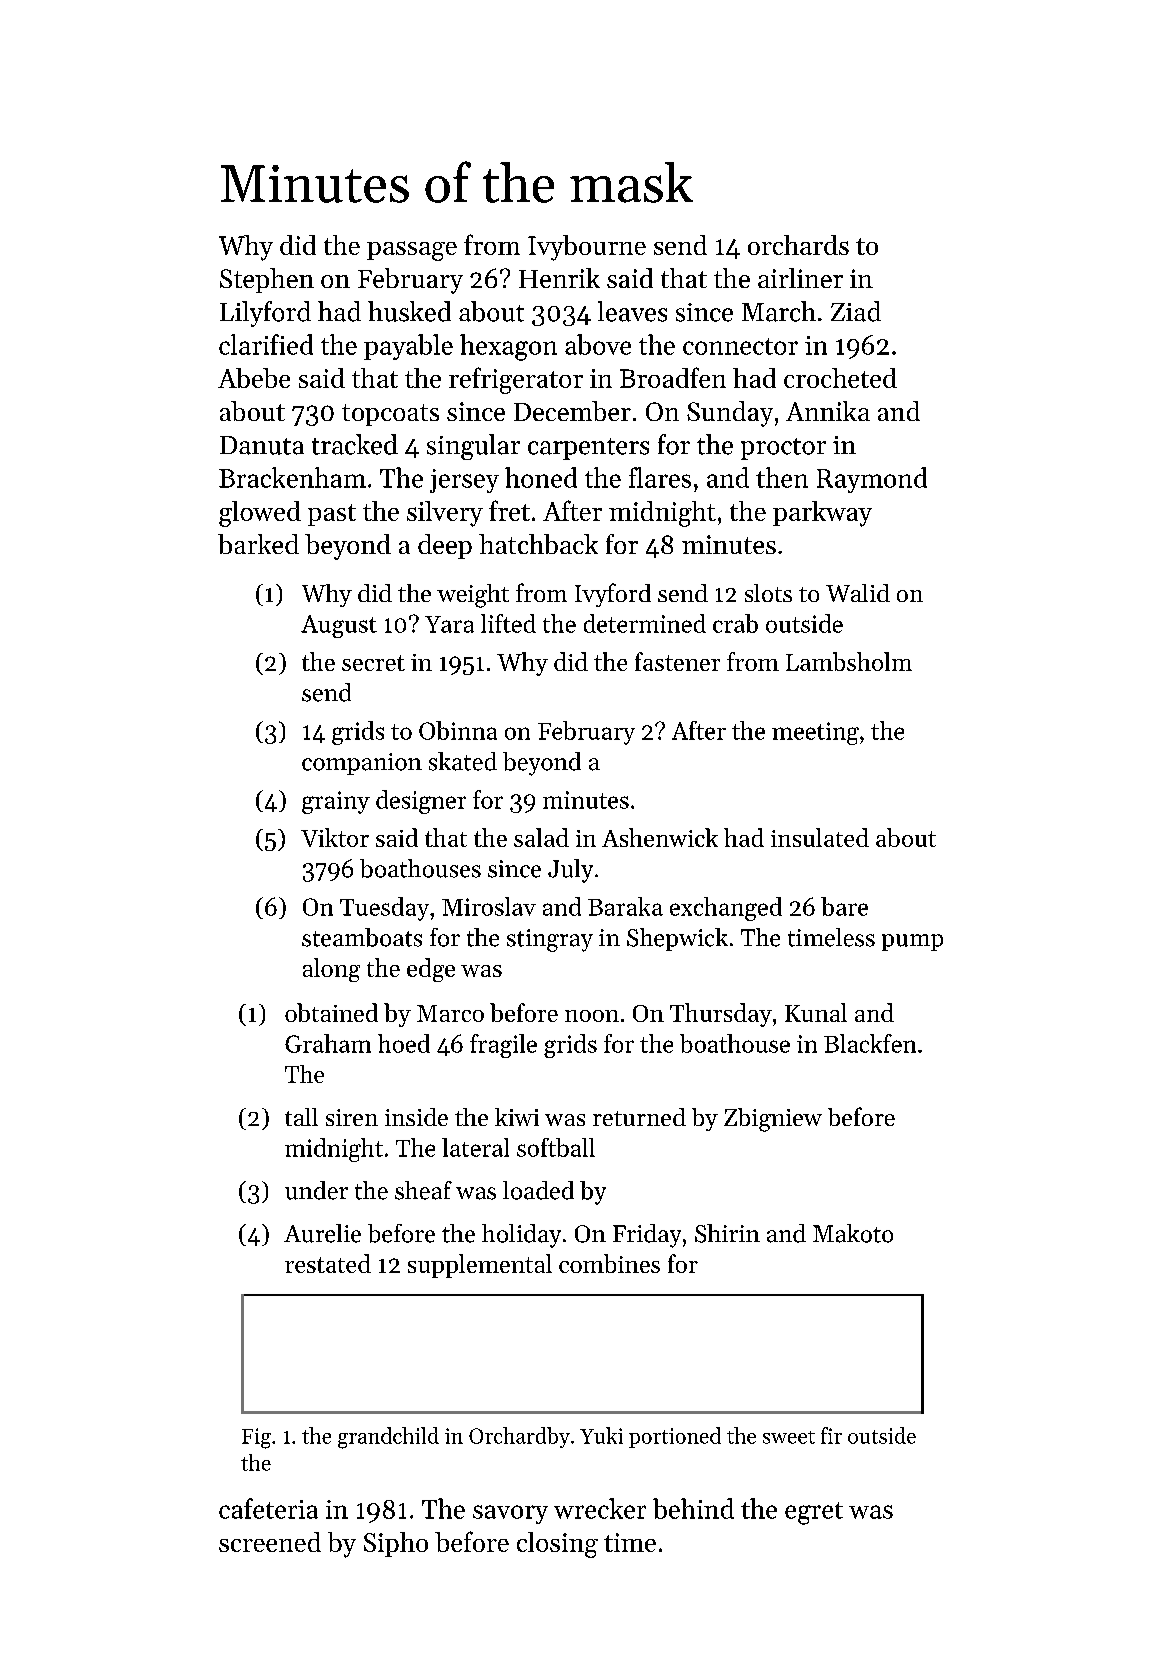 The height and width of the screenshot is (1654, 1165). What do you see at coordinates (256, 1438) in the screenshot?
I see `Fig` at bounding box center [256, 1438].
